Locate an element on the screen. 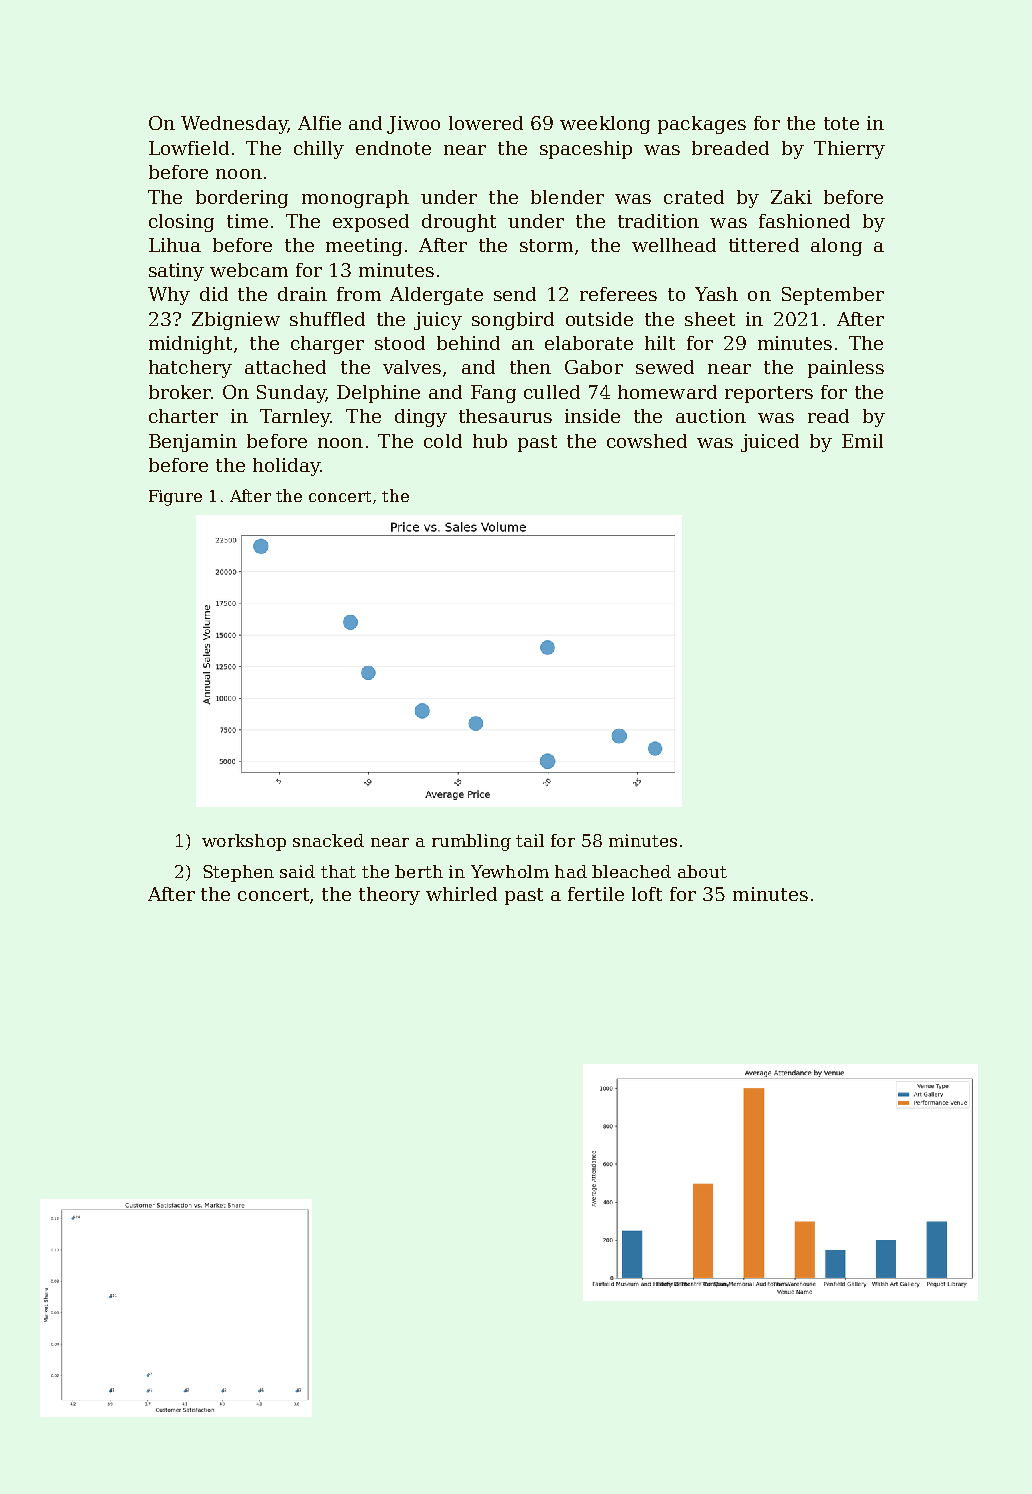  Why is located at coordinates (169, 296).
